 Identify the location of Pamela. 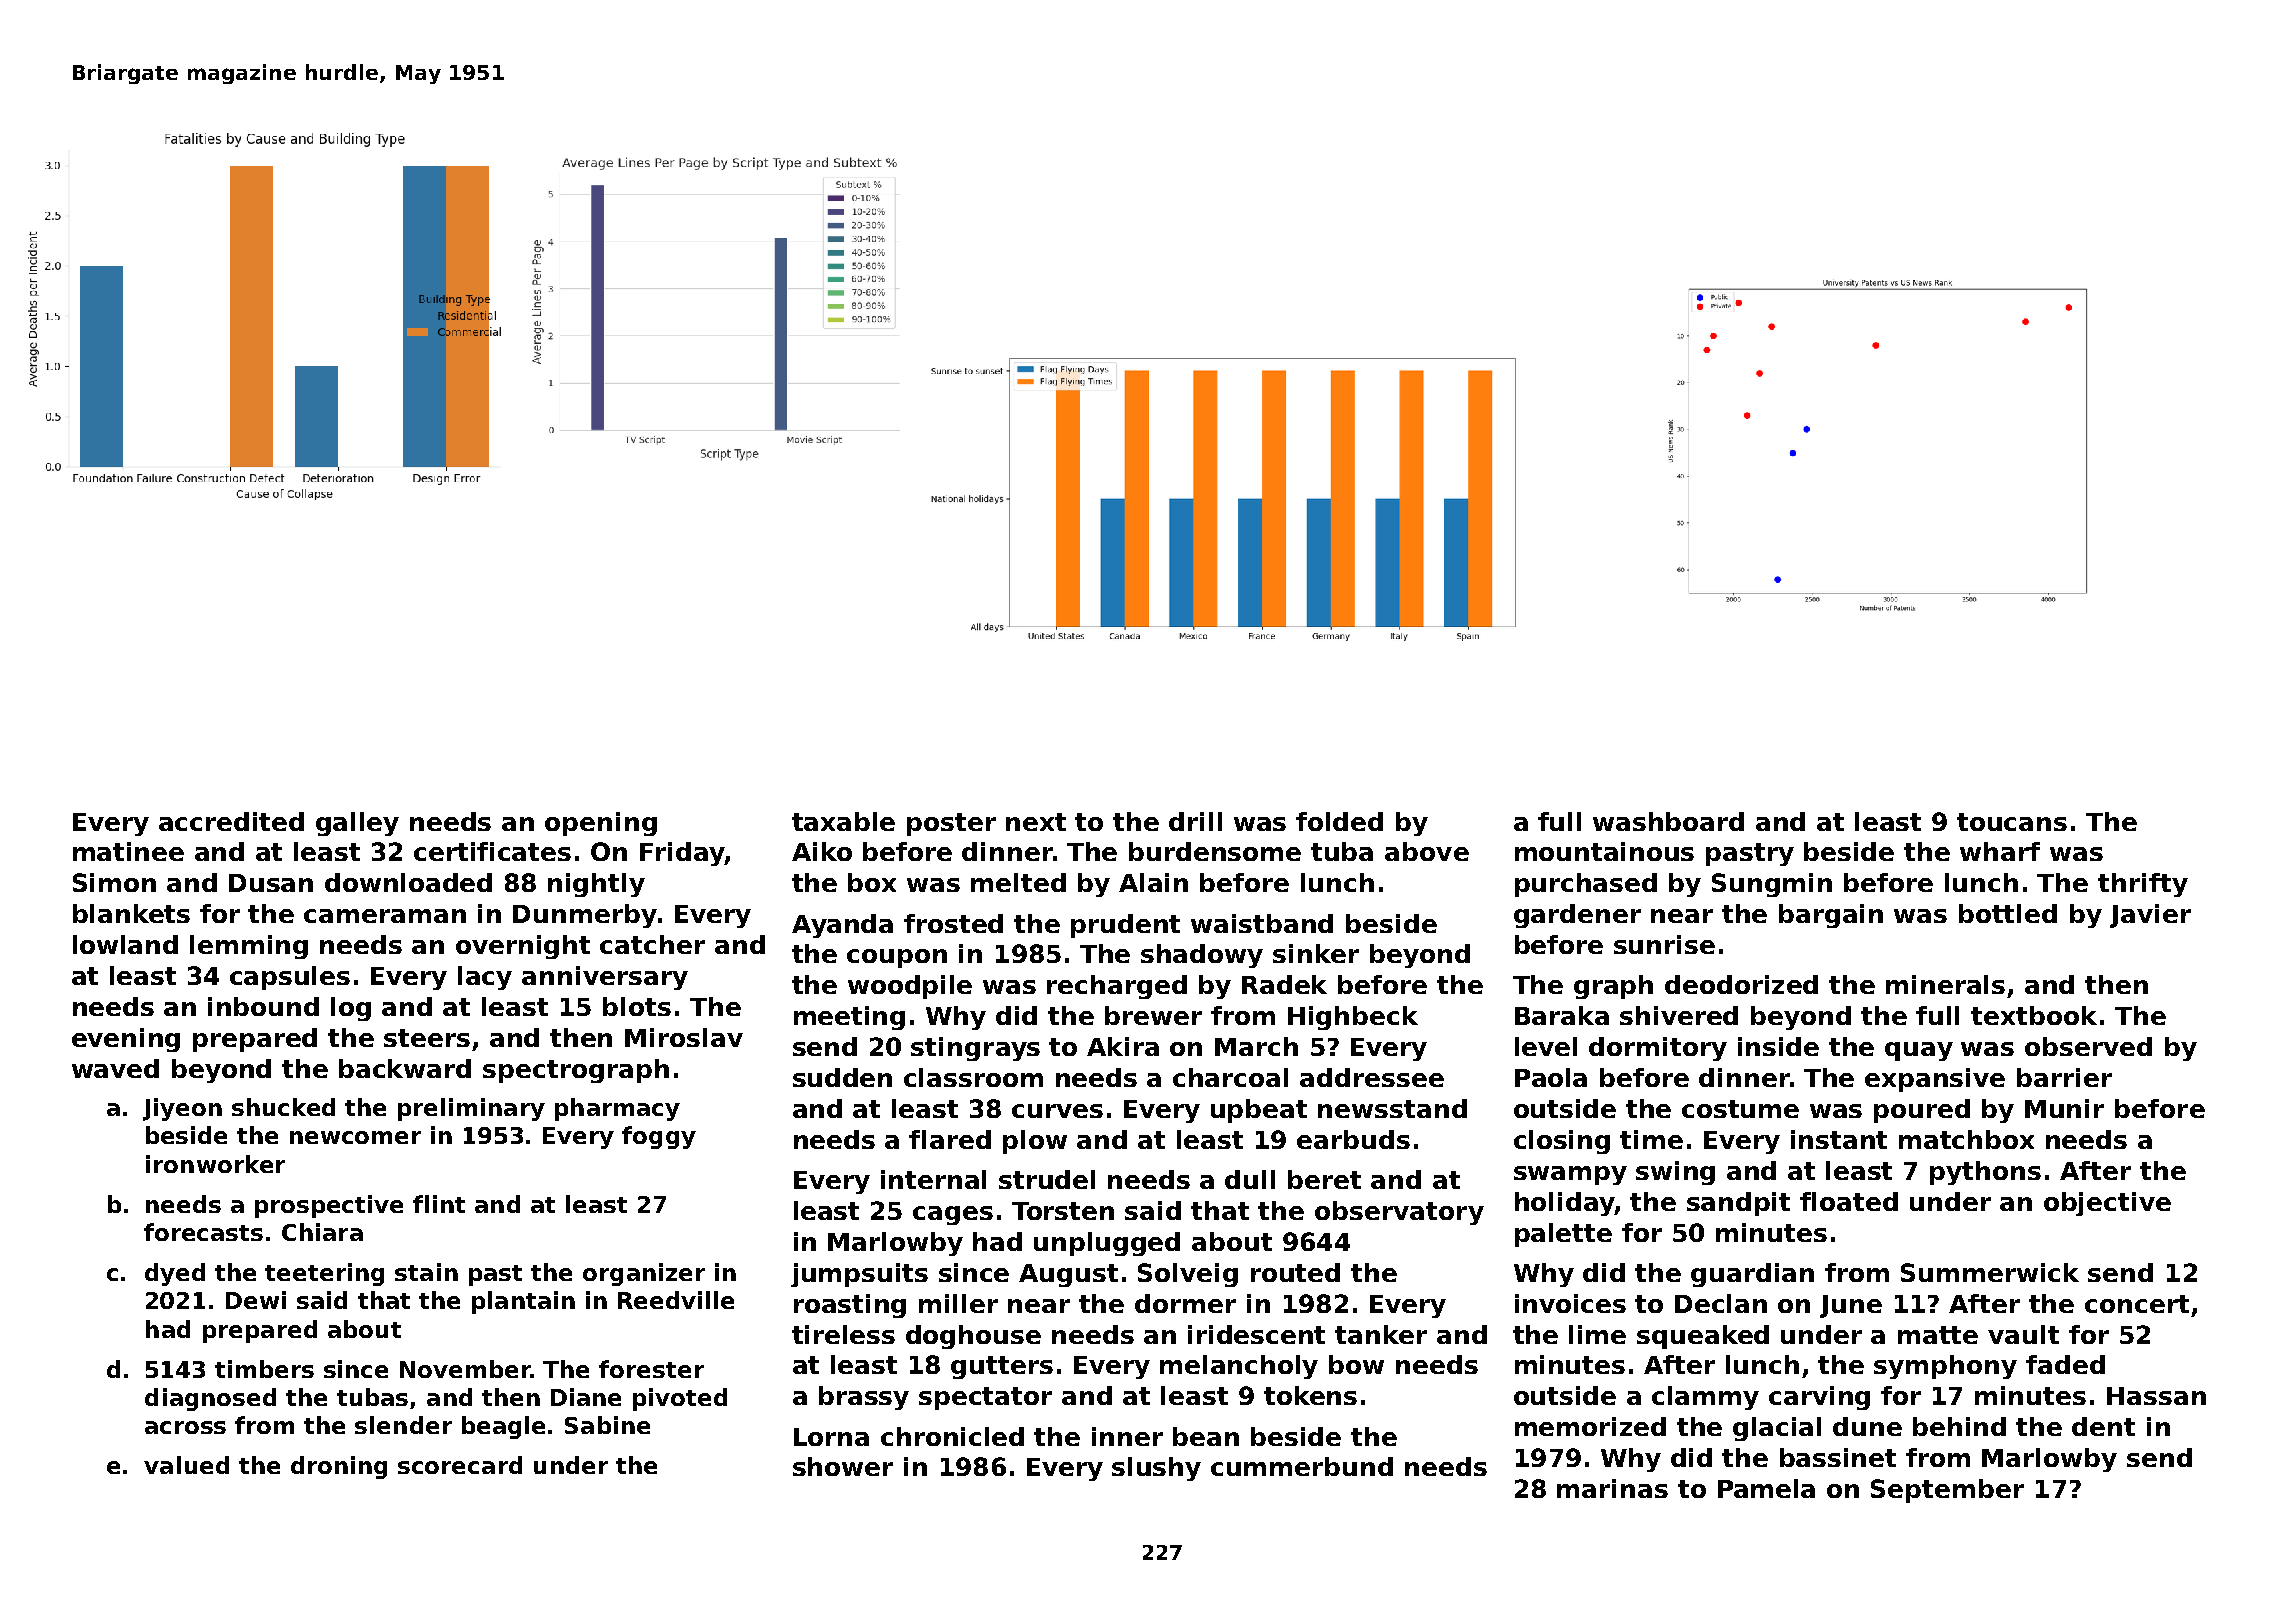
(1766, 1488).
